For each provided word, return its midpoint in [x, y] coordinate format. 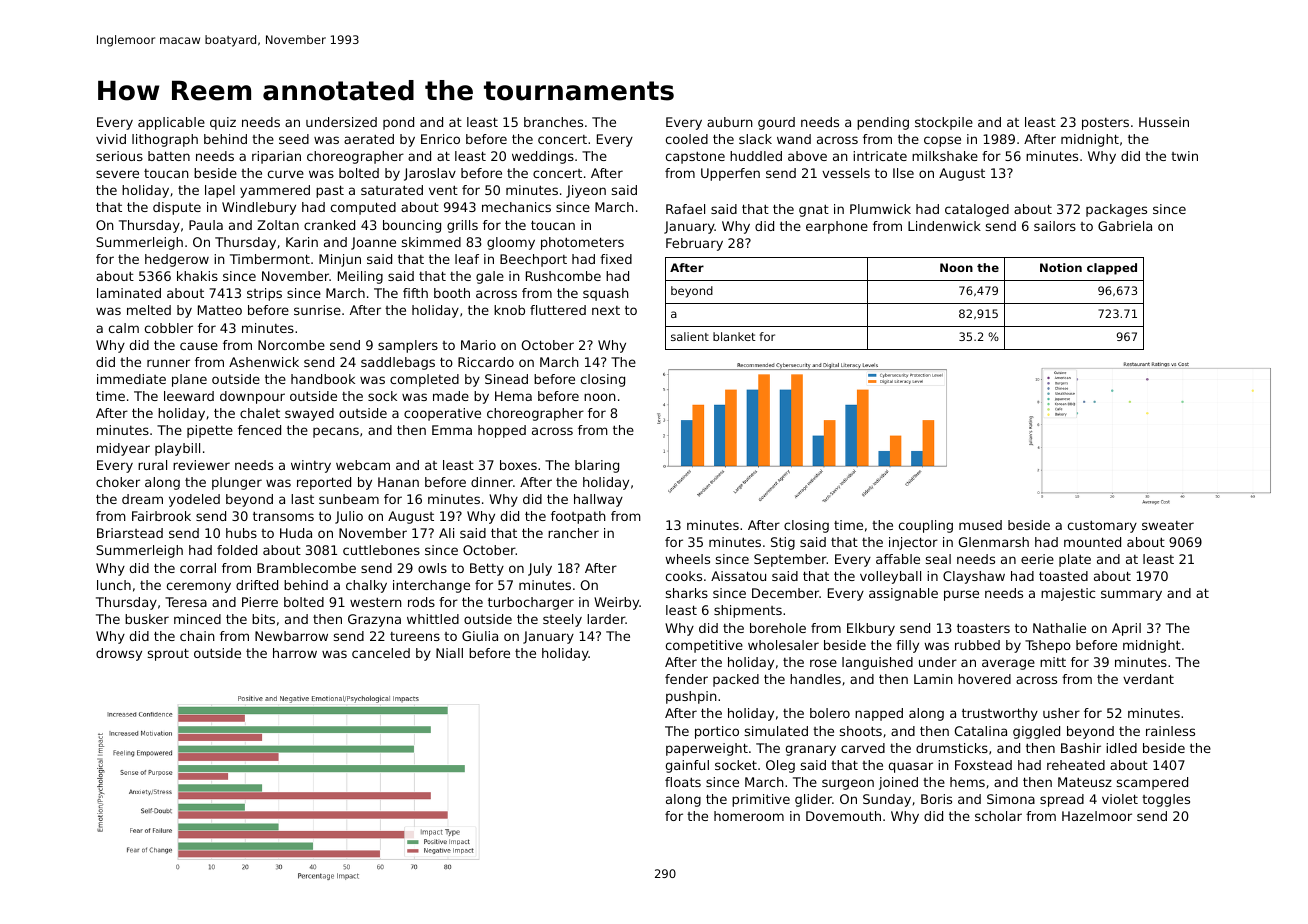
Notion [1061, 267]
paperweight [707, 749]
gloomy [511, 243]
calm [124, 328]
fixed [616, 259]
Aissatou [738, 576]
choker [118, 482]
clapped [1112, 269]
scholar [998, 816]
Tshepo [1048, 646]
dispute [177, 208]
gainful [687, 766]
